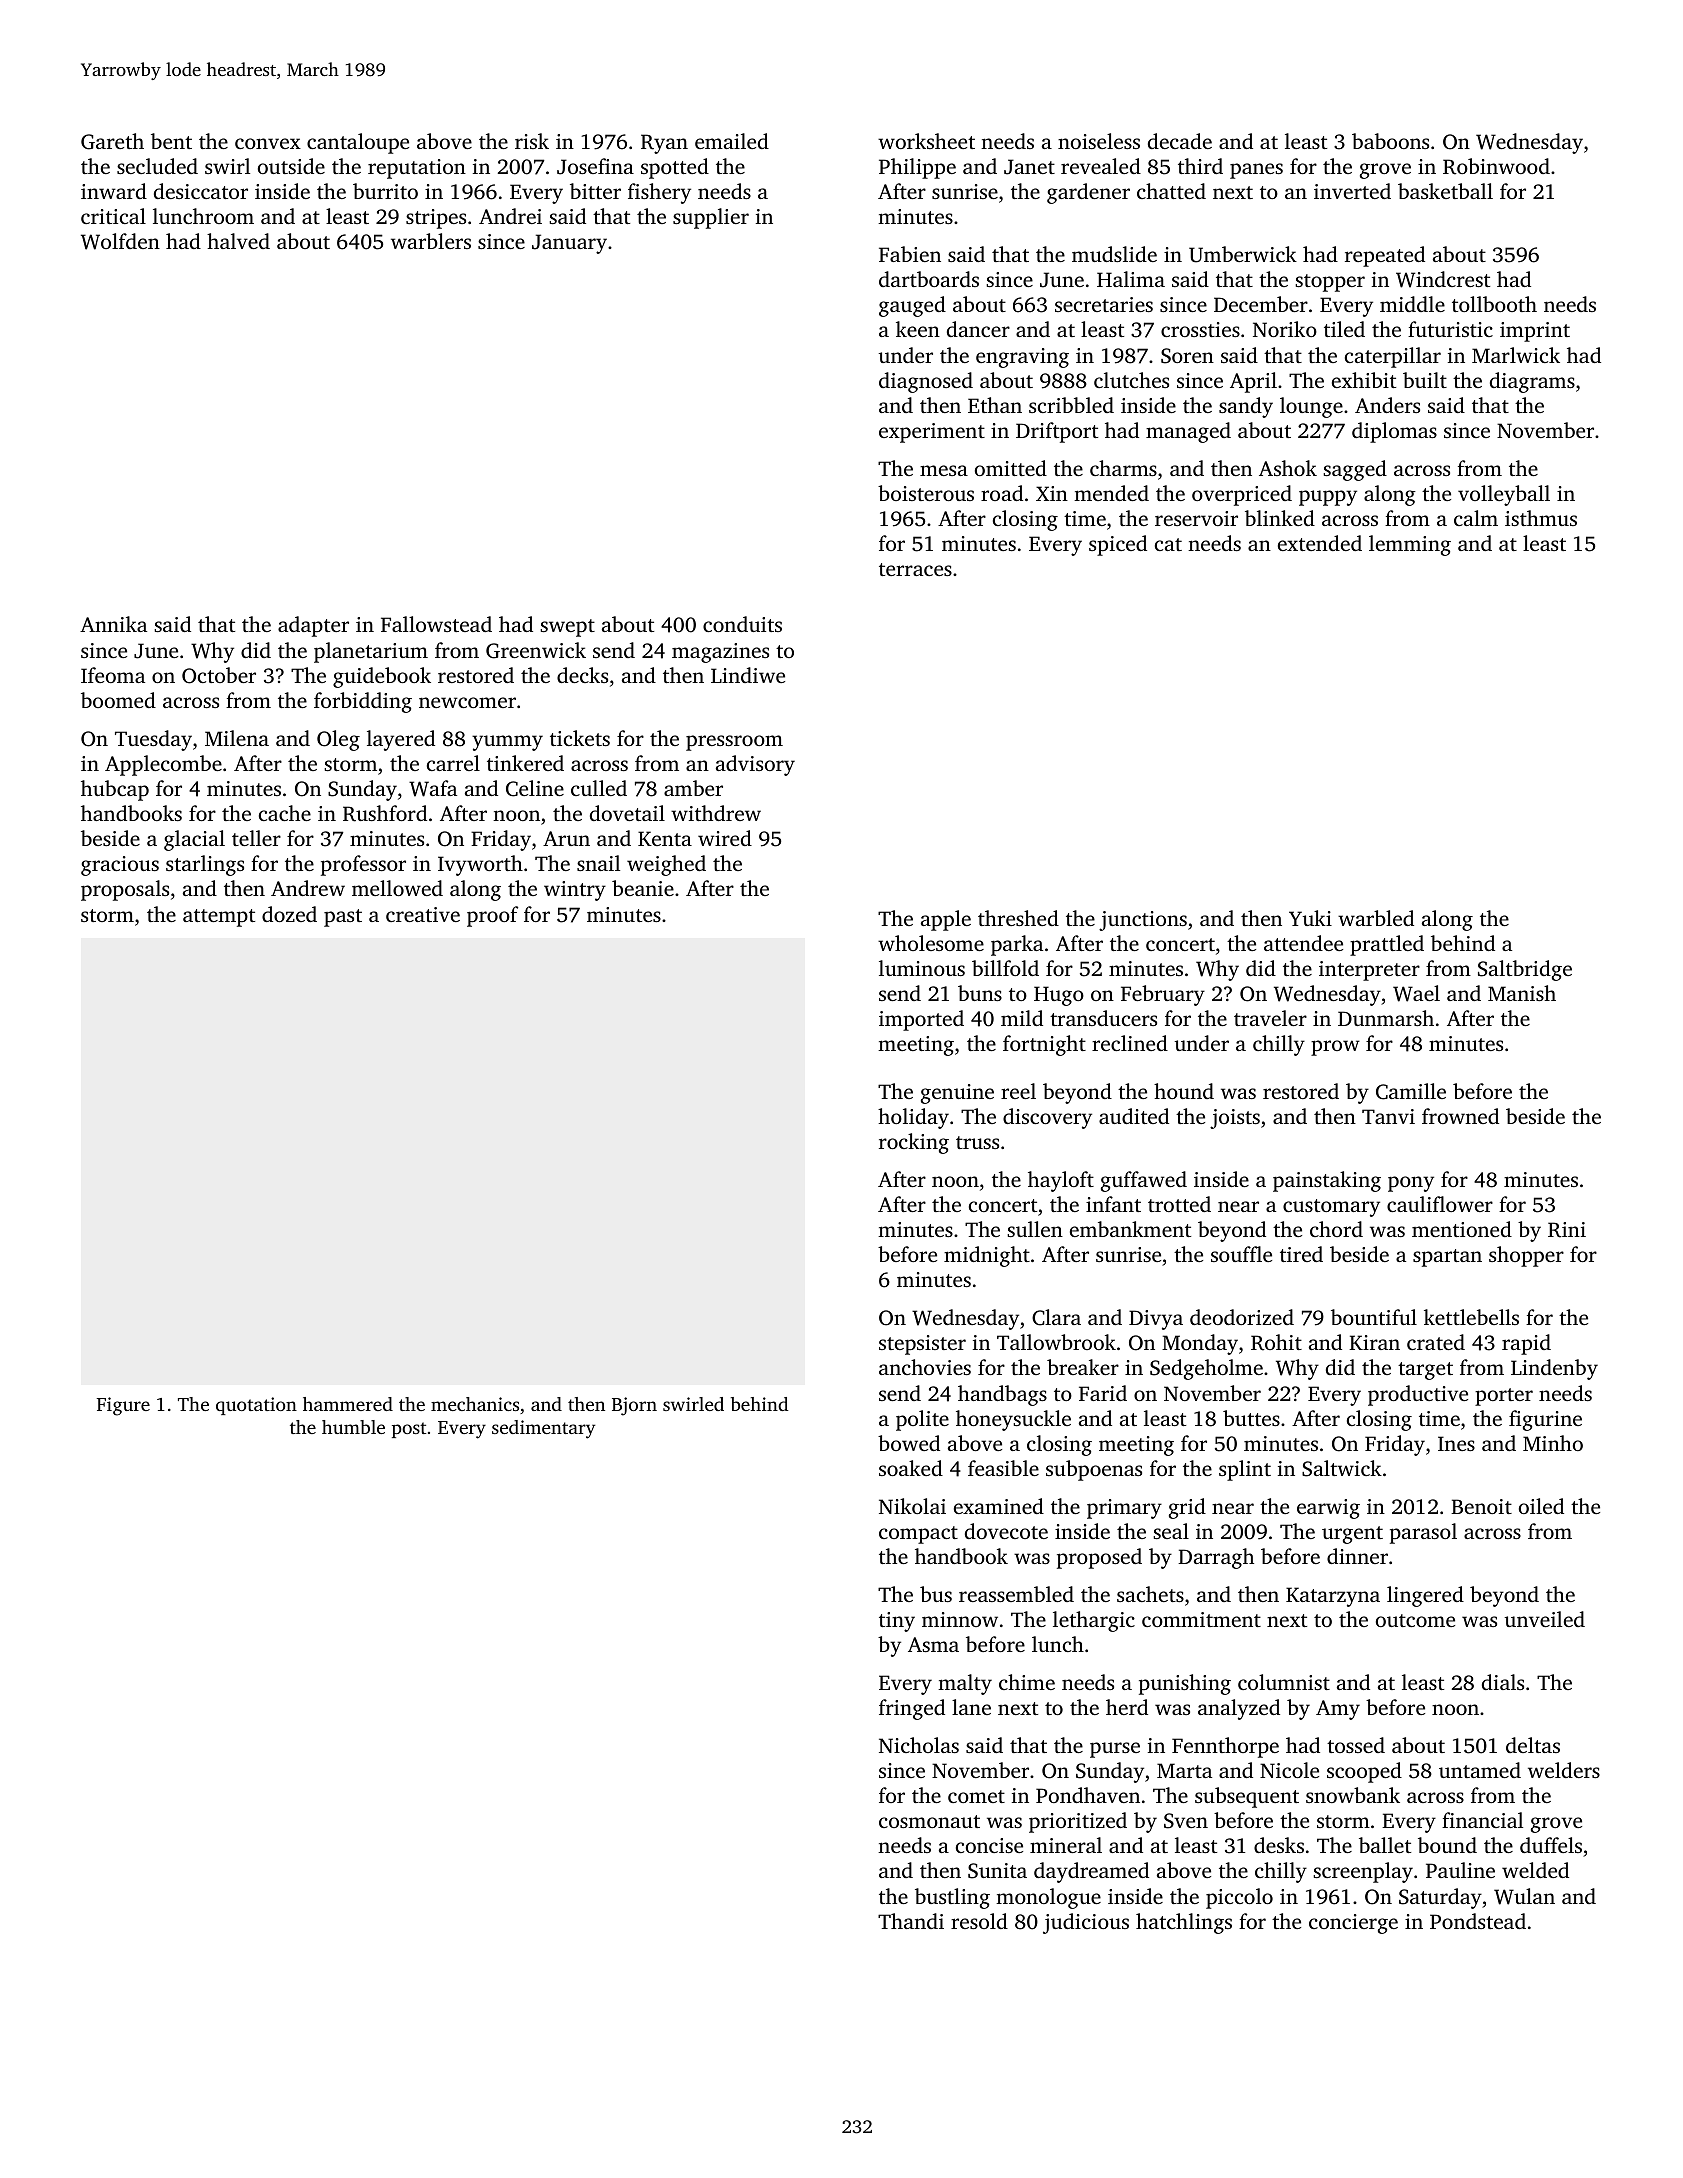 The width and height of the image is (1683, 2178). Describe the element at coordinates (1035, 1229) in the image. I see `sullen` at that location.
